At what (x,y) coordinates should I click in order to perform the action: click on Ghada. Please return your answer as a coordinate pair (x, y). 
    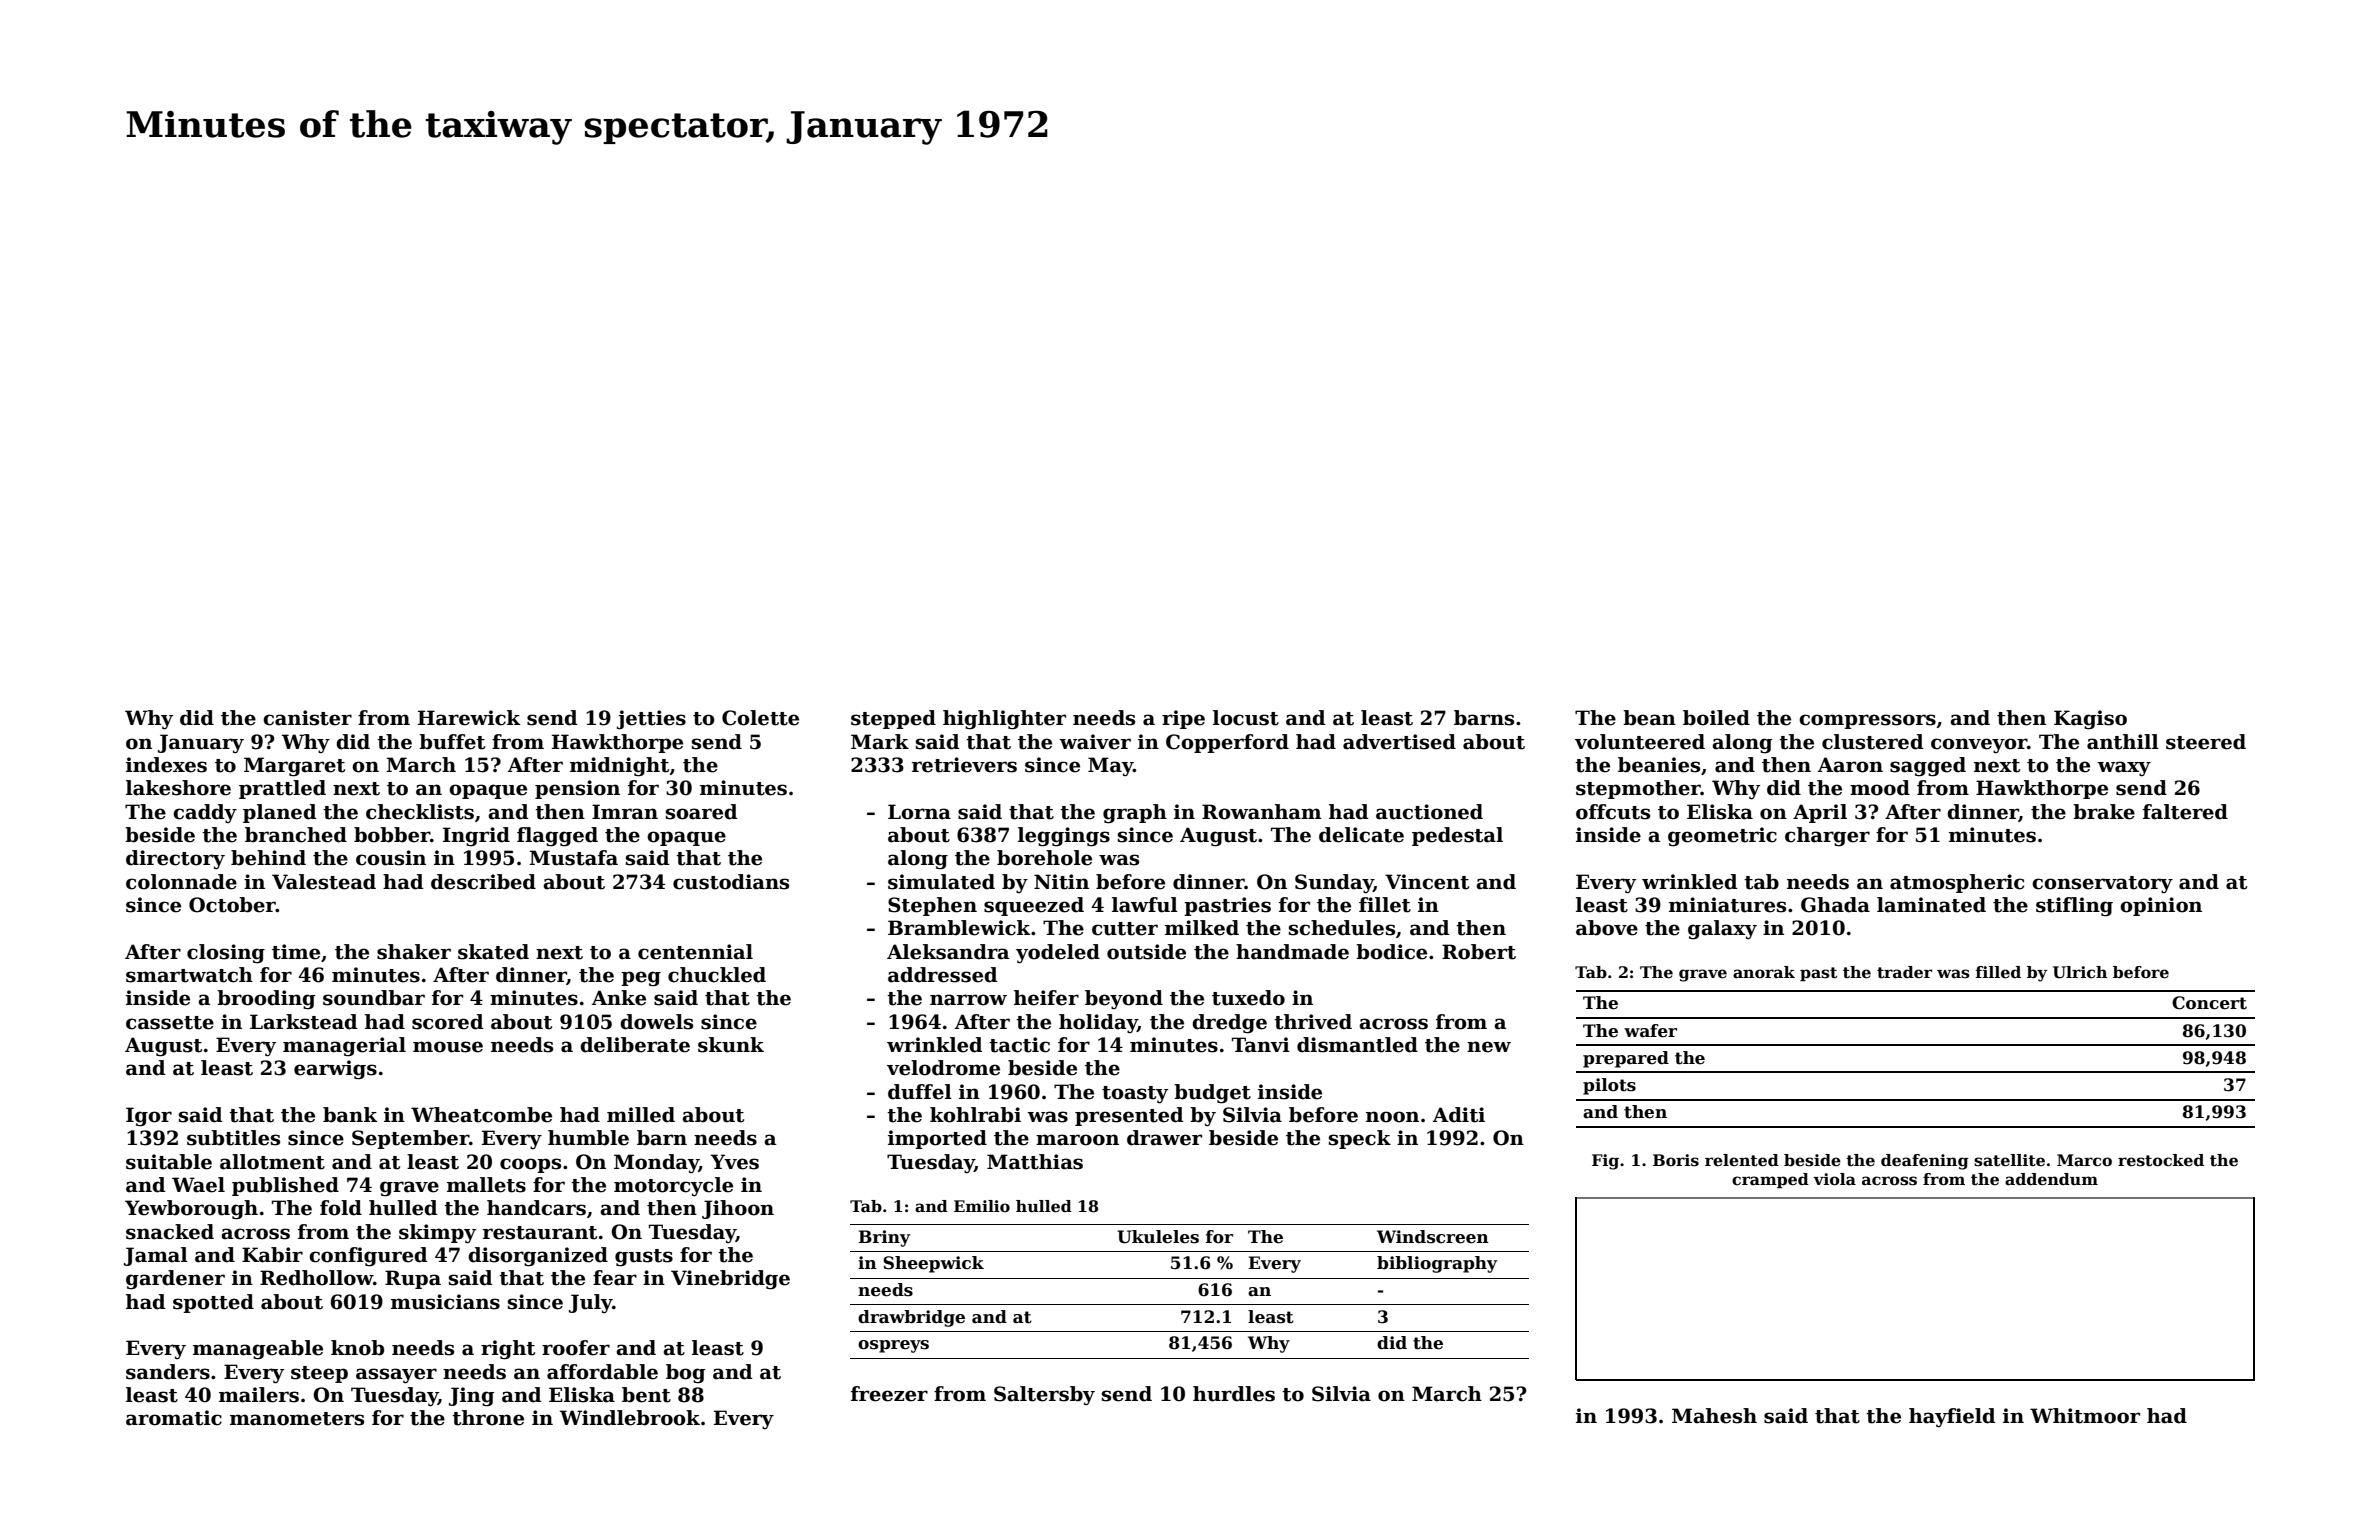
    Looking at the image, I should click on (1835, 905).
